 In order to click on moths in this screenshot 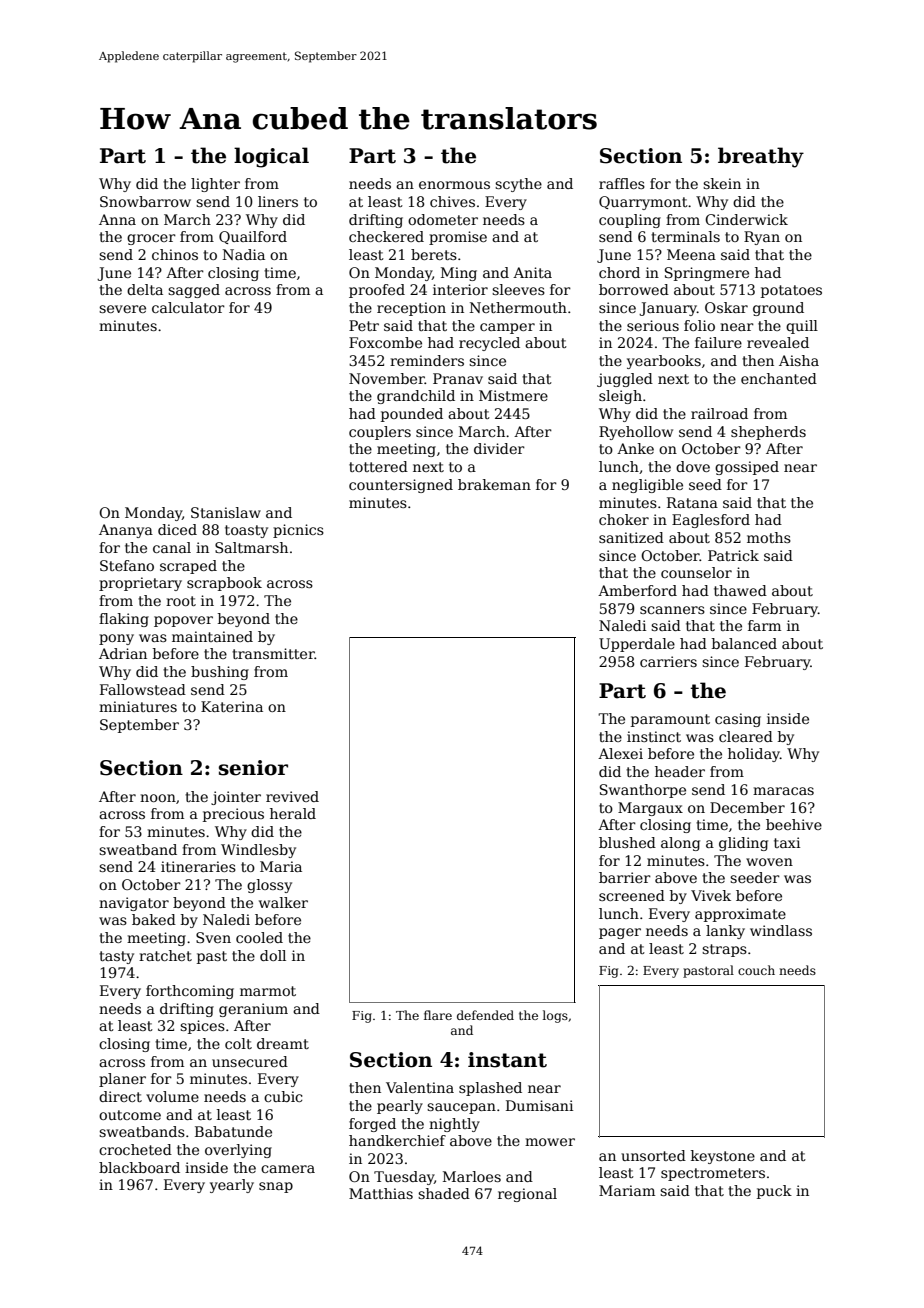, I will do `click(769, 537)`.
